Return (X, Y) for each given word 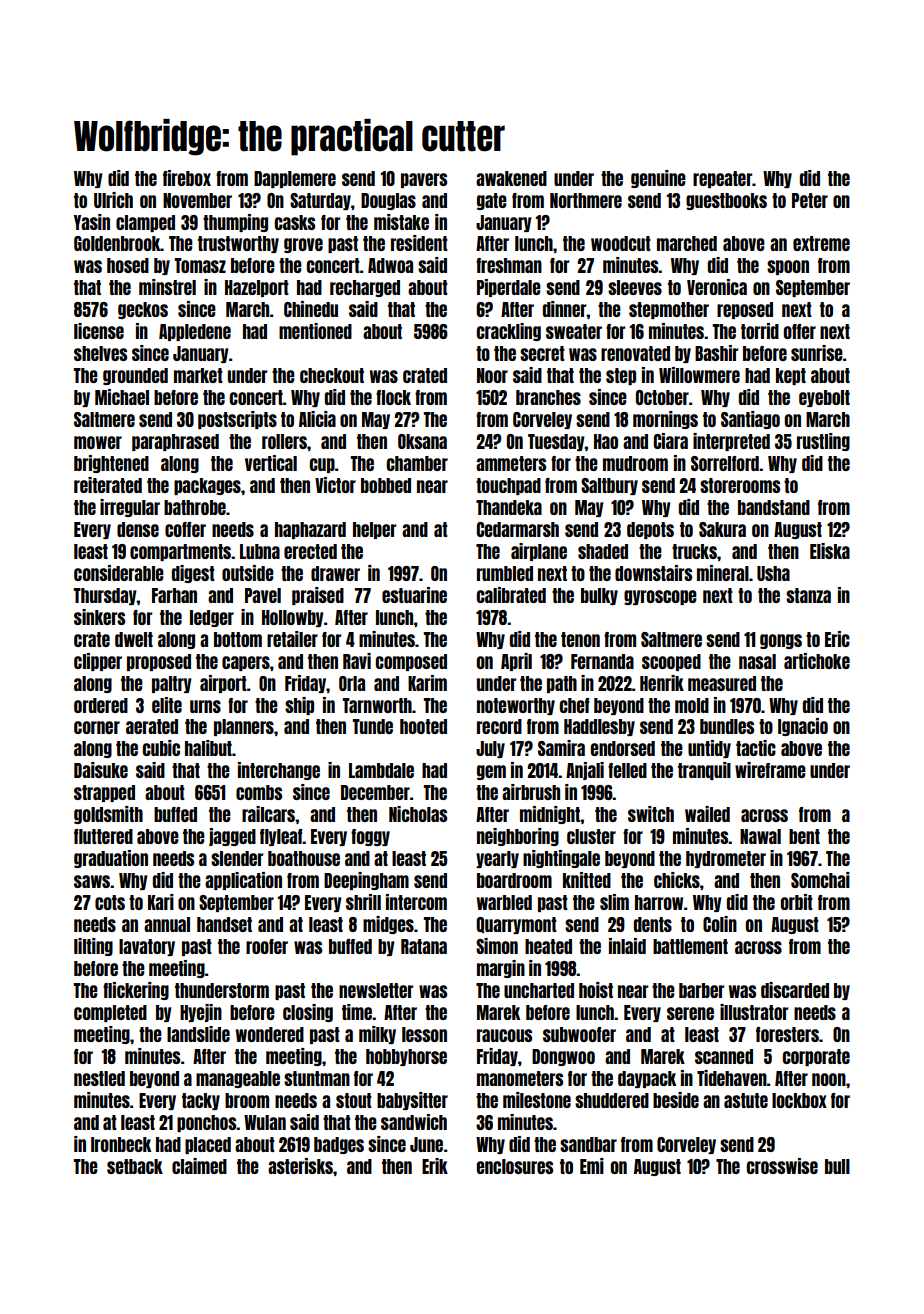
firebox (187, 178)
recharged (365, 288)
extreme (821, 243)
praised (318, 596)
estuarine (414, 595)
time (357, 1012)
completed (110, 1013)
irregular (130, 508)
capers (246, 663)
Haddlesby (599, 727)
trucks (694, 551)
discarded (795, 990)
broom (247, 1100)
